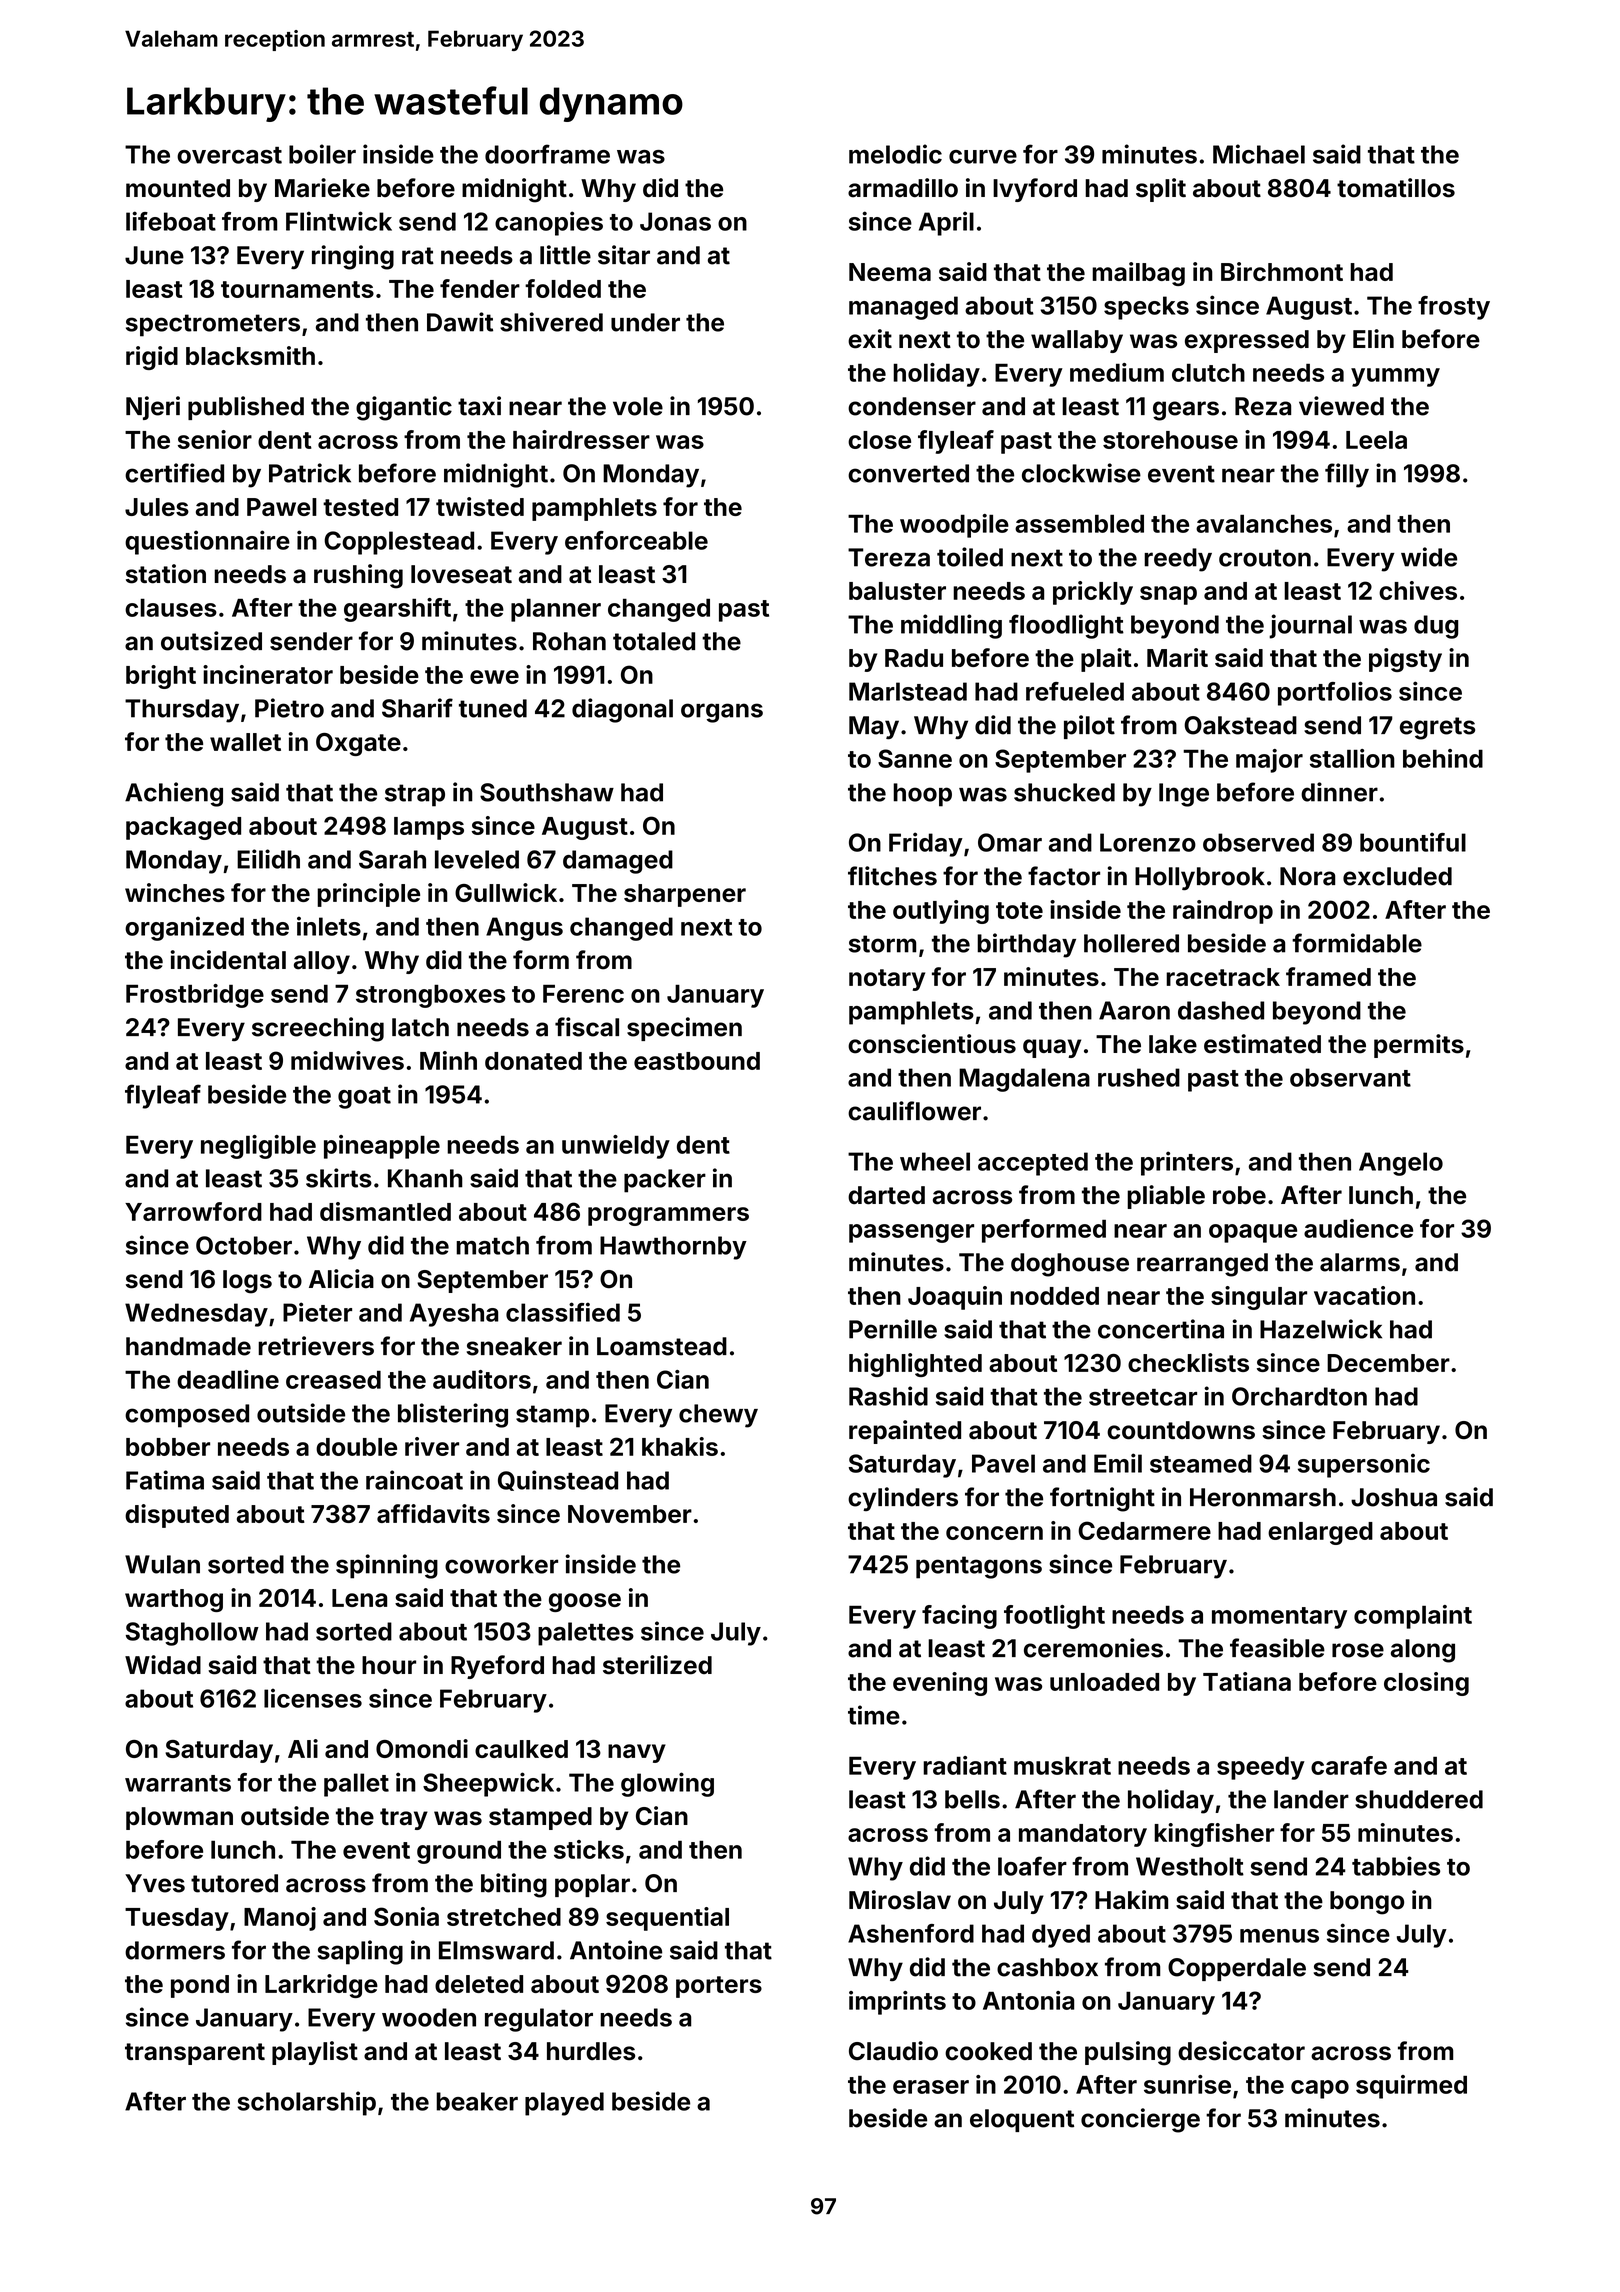 This screenshot has width=1620, height=2292. I want to click on overcast, so click(229, 155).
